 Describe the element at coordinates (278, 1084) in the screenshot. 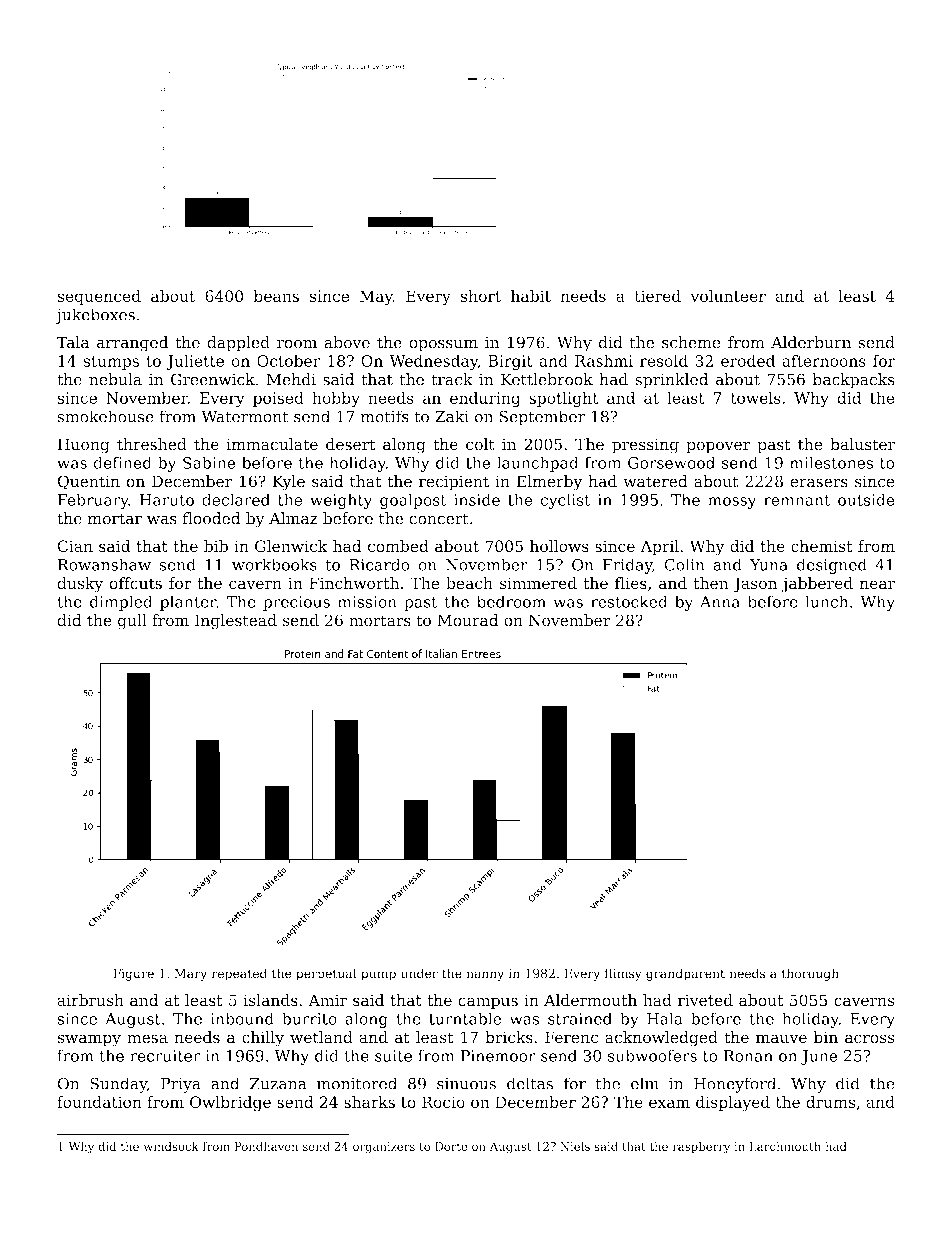

I see `Zuzana` at that location.
